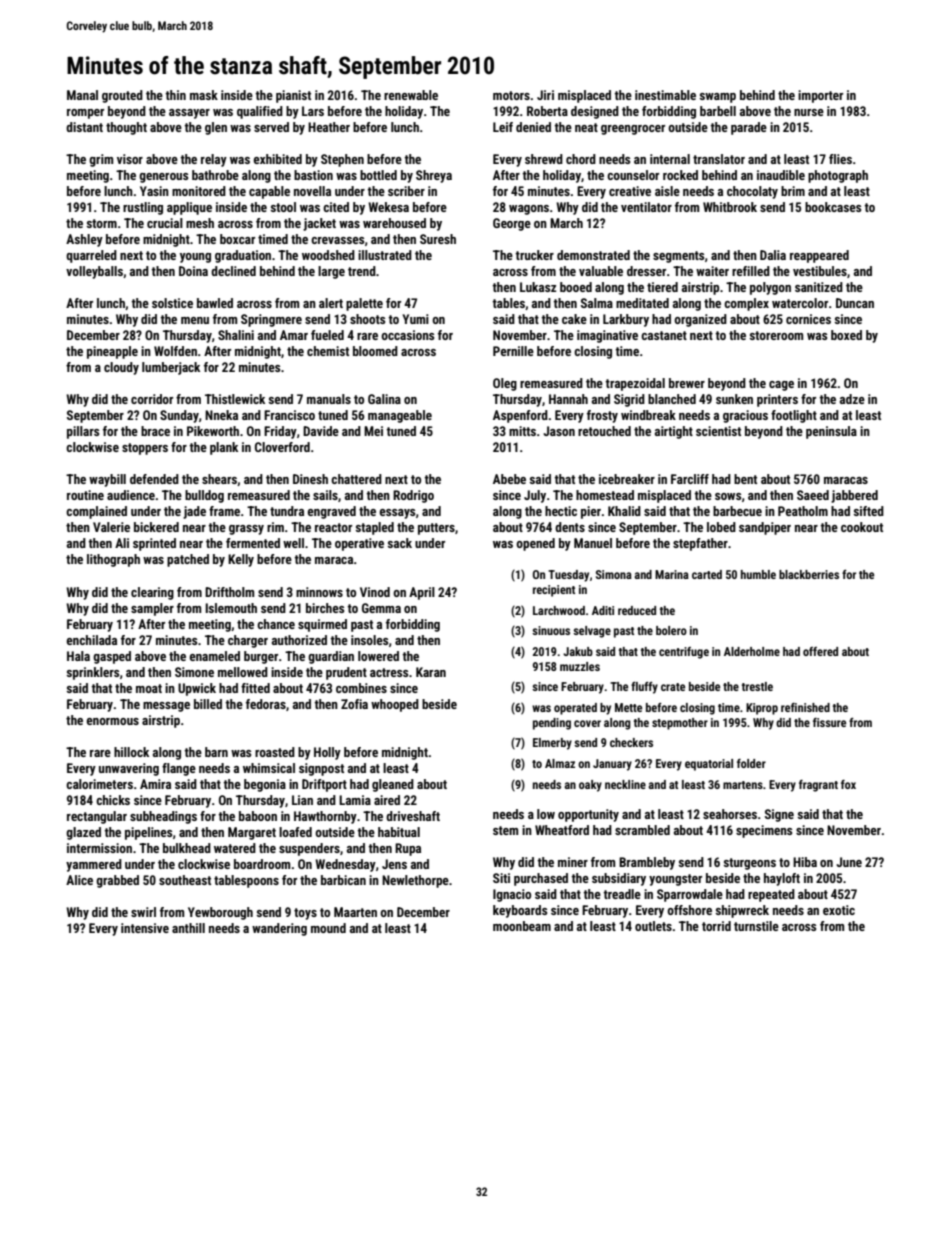  What do you see at coordinates (503, 127) in the screenshot?
I see `Leif` at bounding box center [503, 127].
